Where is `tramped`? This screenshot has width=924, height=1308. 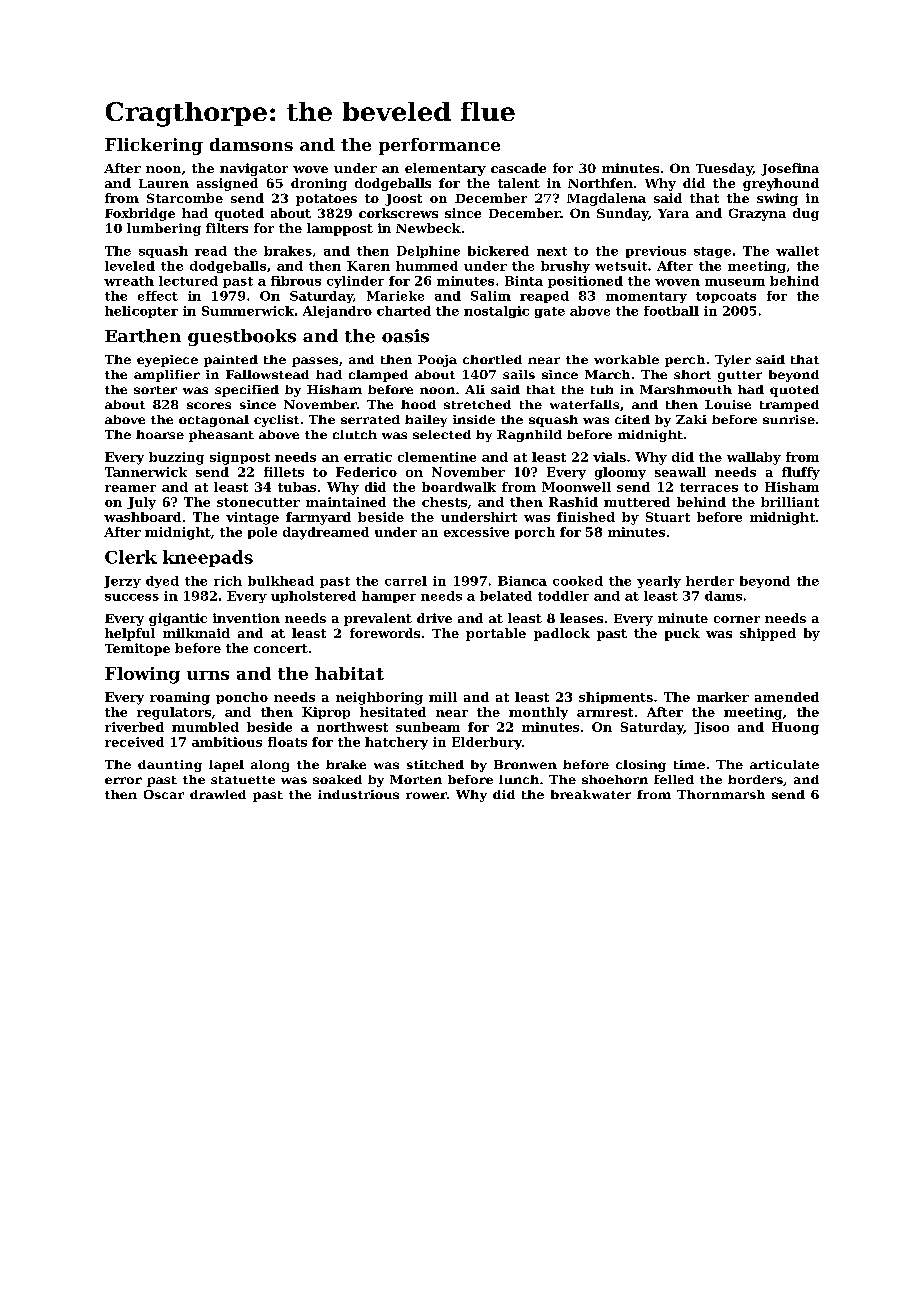 tramped is located at coordinates (789, 406).
